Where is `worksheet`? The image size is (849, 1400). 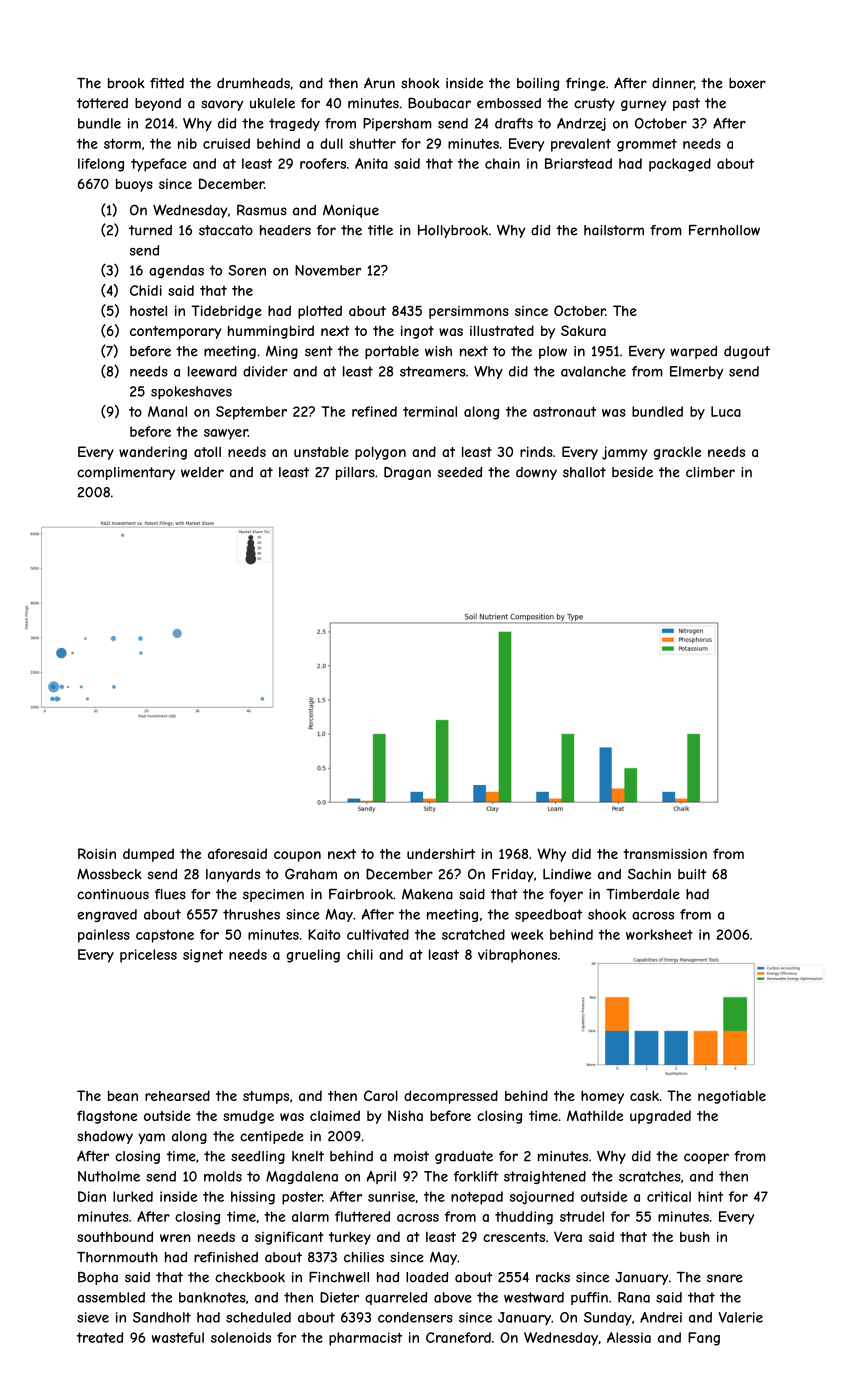
worksheet is located at coordinates (659, 934).
